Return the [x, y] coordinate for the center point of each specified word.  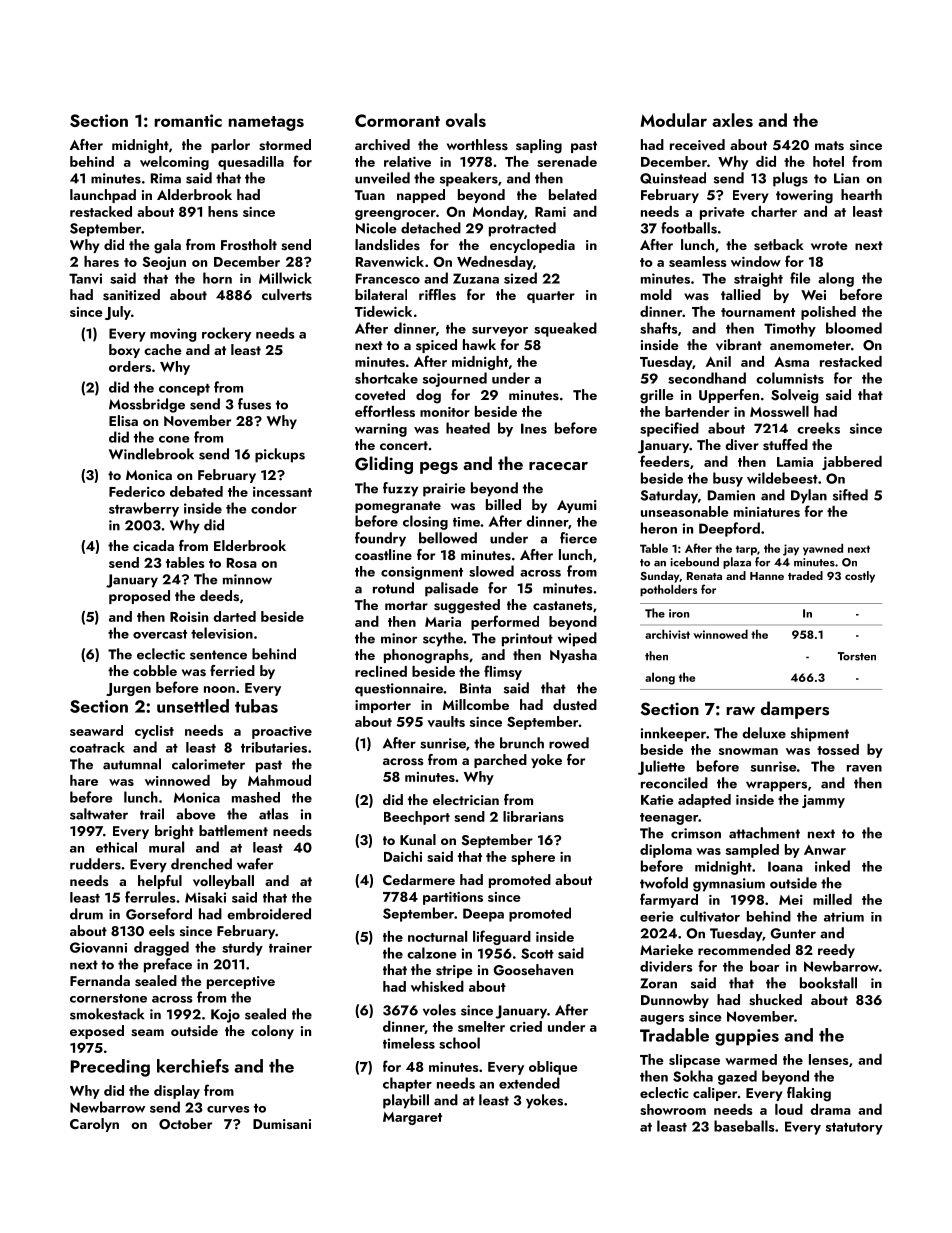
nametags [266, 123]
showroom [673, 1109]
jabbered [852, 463]
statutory [854, 1129]
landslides [387, 245]
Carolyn [94, 1125]
